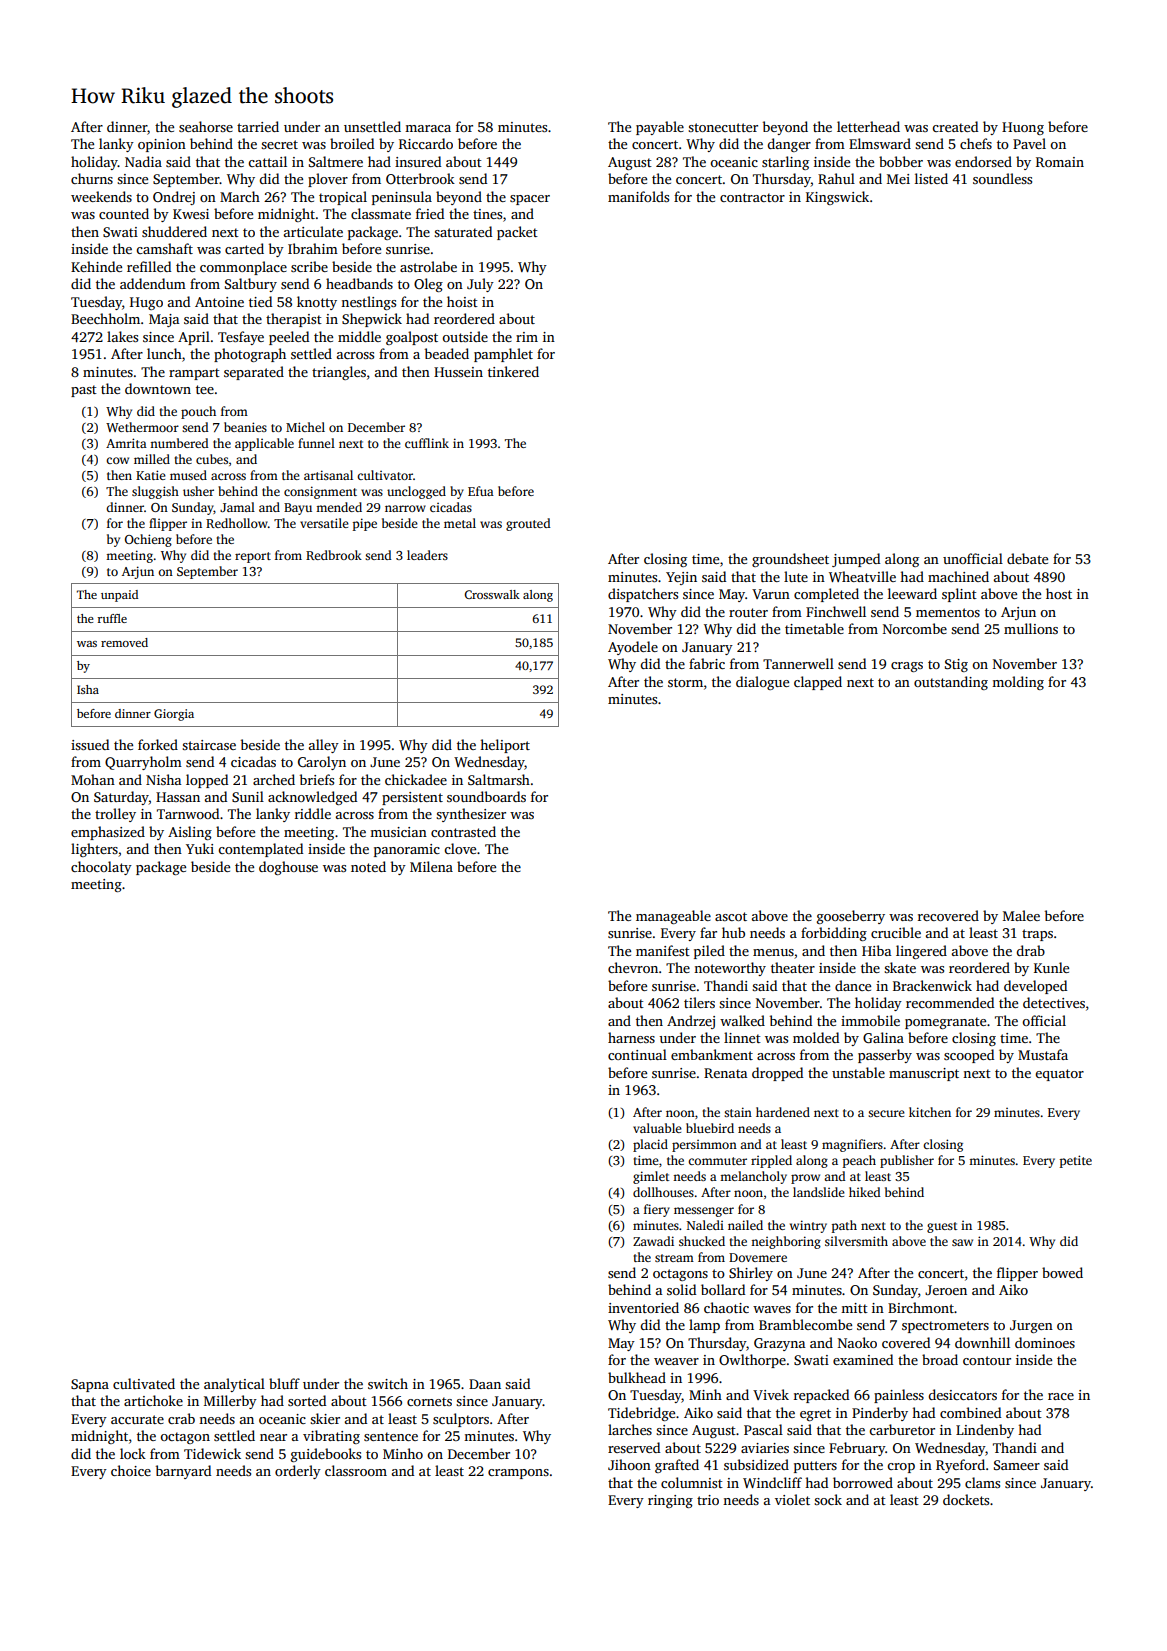  I want to click on chocolaty, so click(101, 868).
